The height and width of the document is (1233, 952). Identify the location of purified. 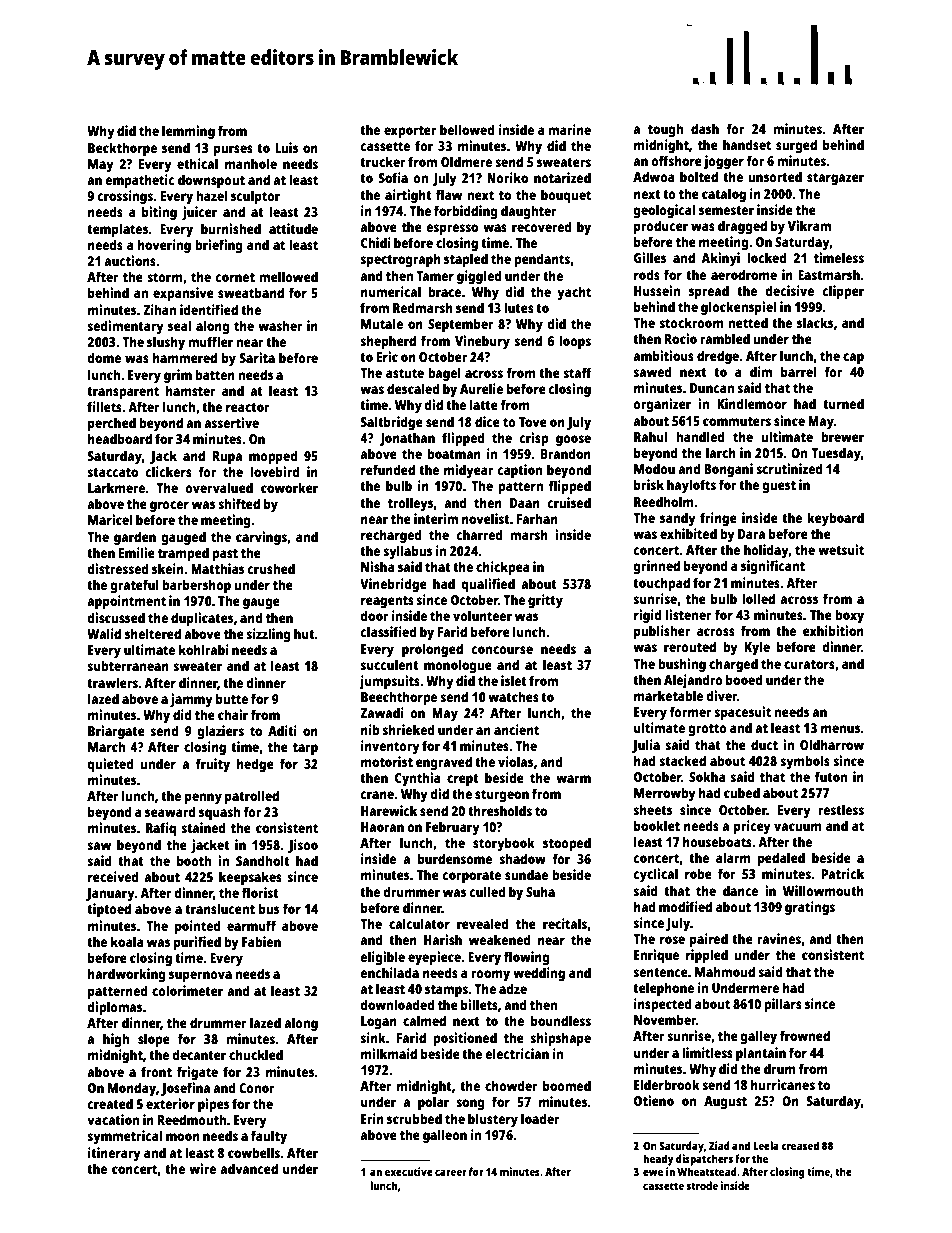
(197, 943).
